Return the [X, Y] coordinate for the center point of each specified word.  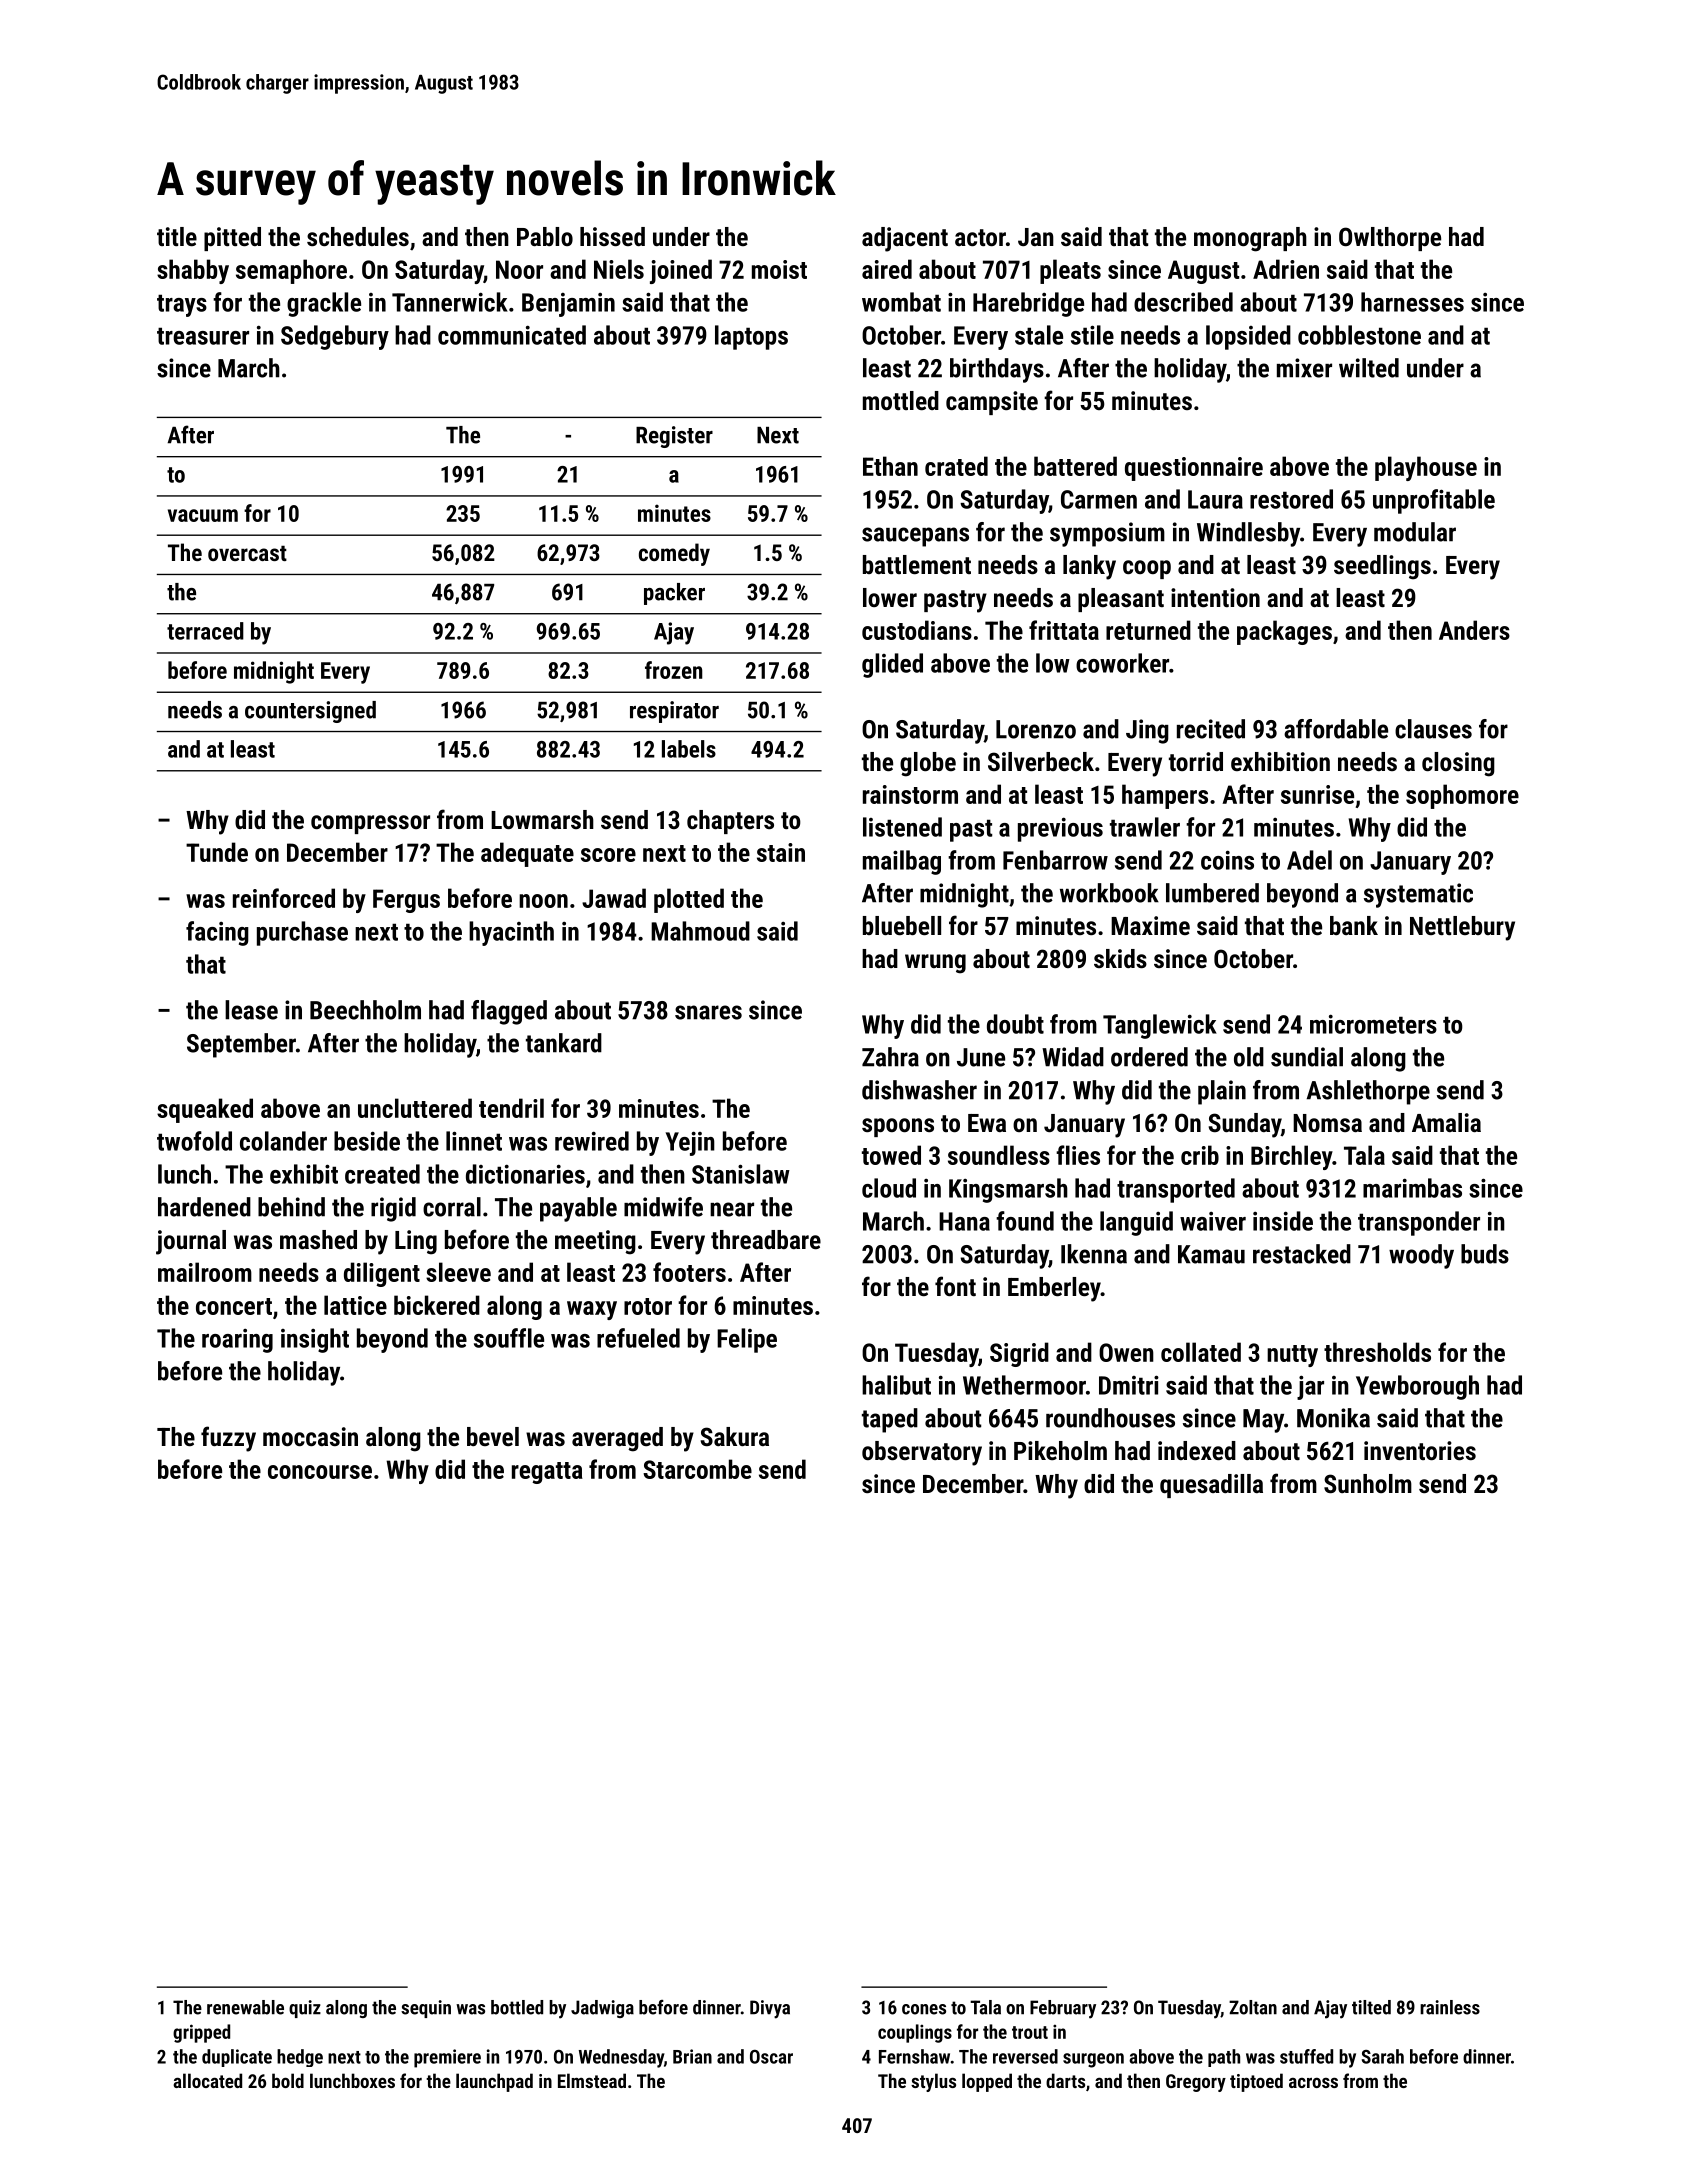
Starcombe [697, 1469]
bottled [517, 2007]
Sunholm [1368, 1483]
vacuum [203, 515]
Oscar [771, 2057]
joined [681, 271]
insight [315, 1340]
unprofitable [1434, 501]
